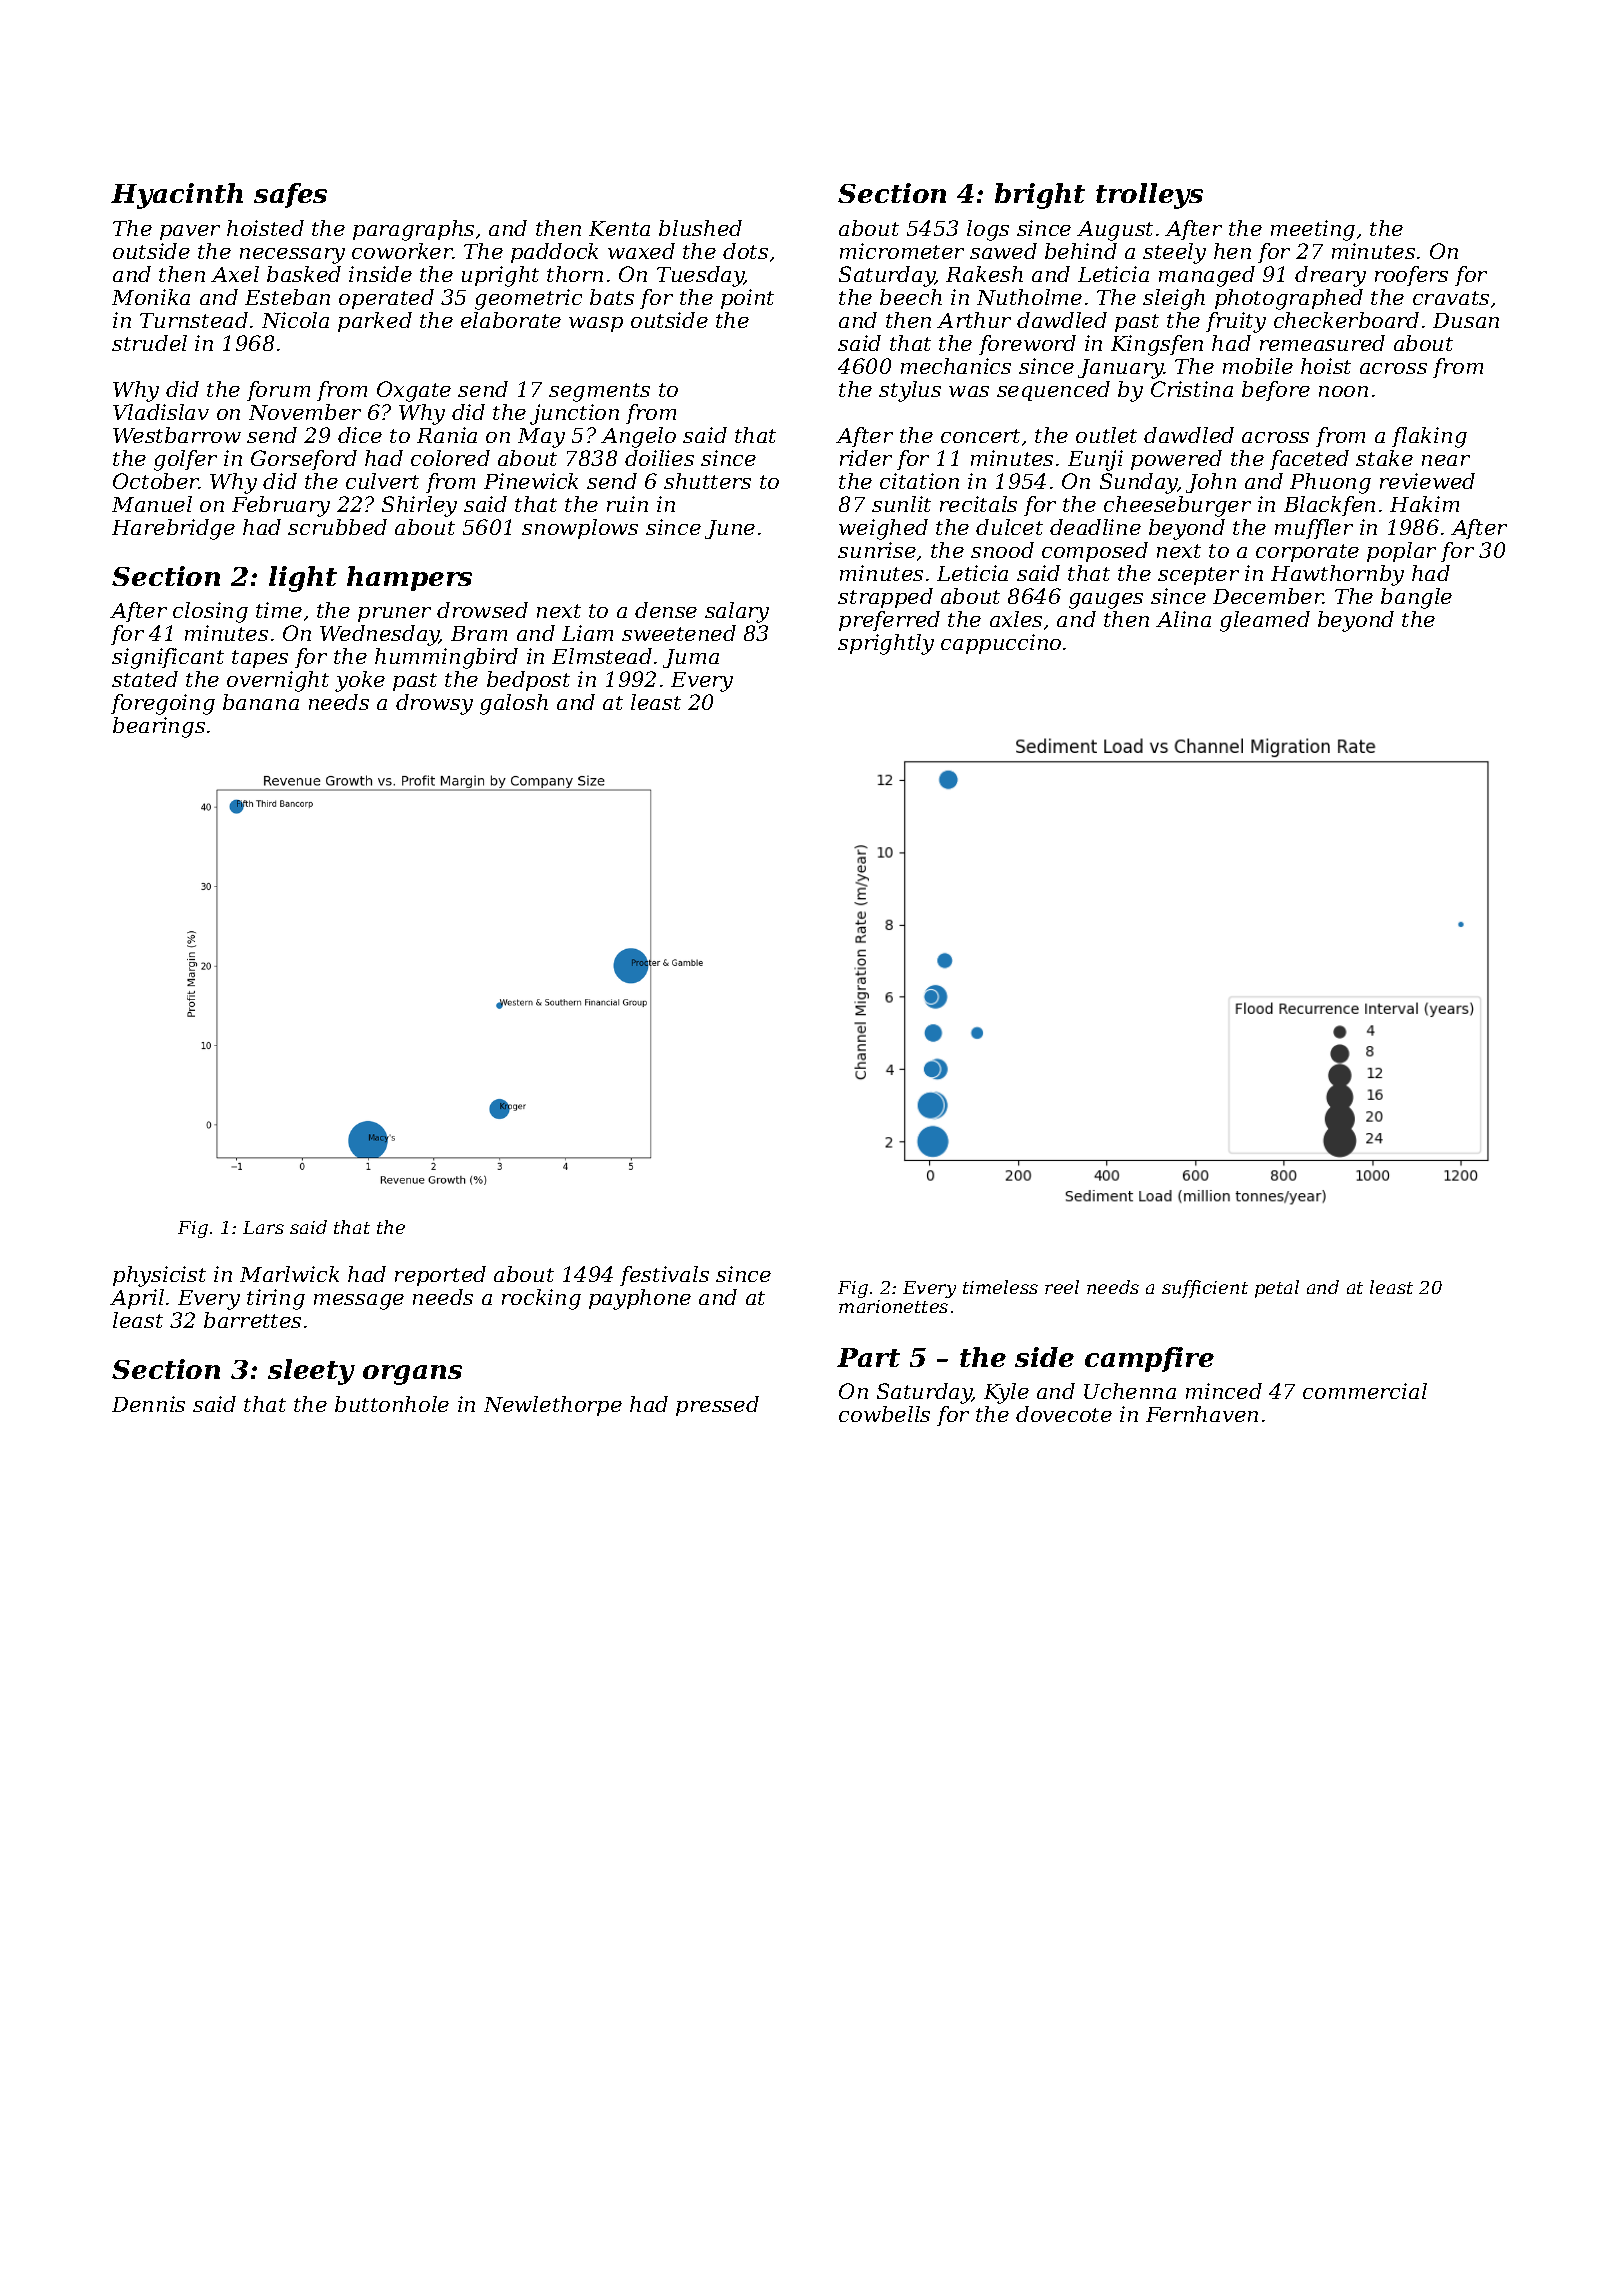  I want to click on Marlwick, so click(289, 1274).
